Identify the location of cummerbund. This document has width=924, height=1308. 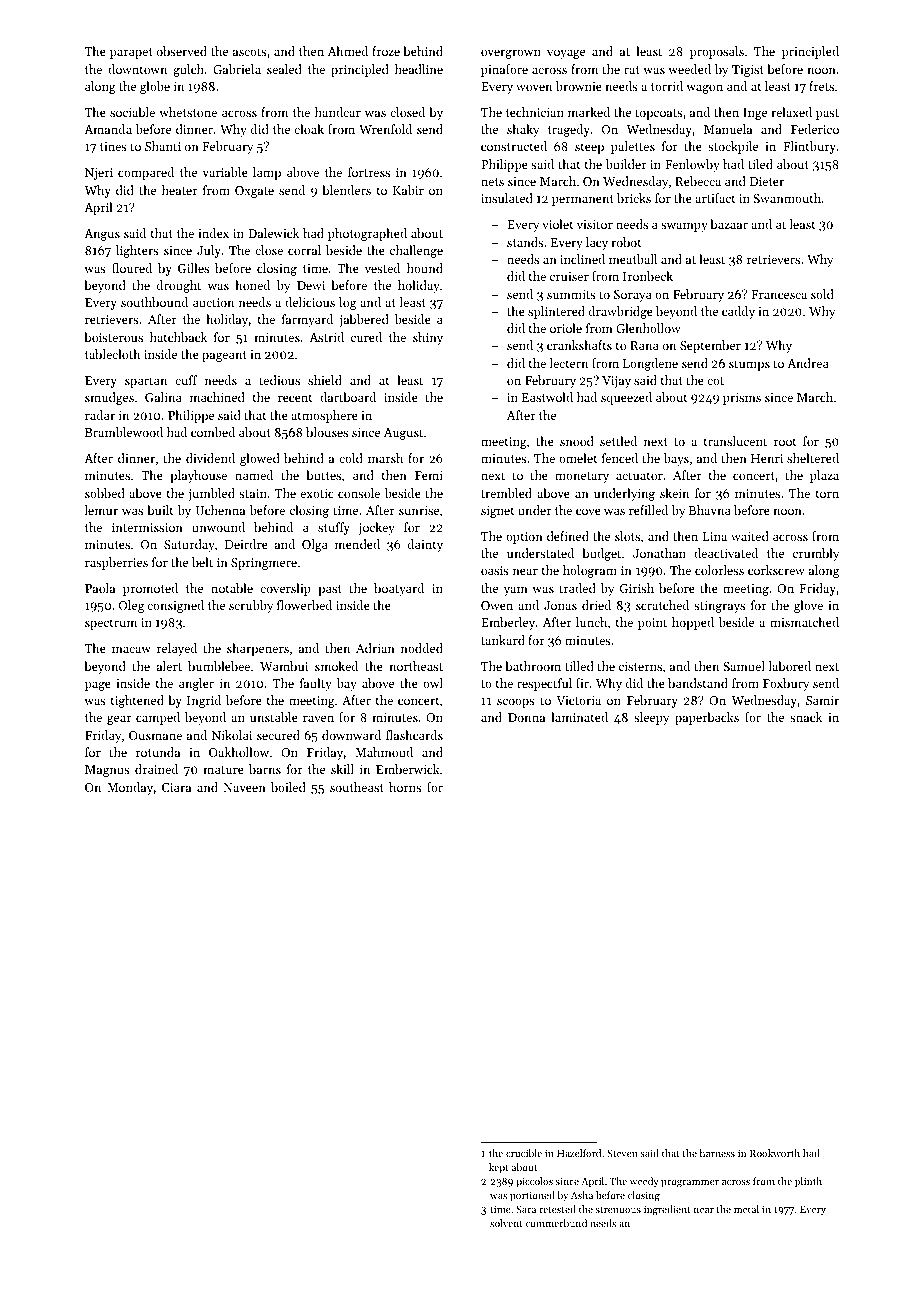
(556, 1223).
